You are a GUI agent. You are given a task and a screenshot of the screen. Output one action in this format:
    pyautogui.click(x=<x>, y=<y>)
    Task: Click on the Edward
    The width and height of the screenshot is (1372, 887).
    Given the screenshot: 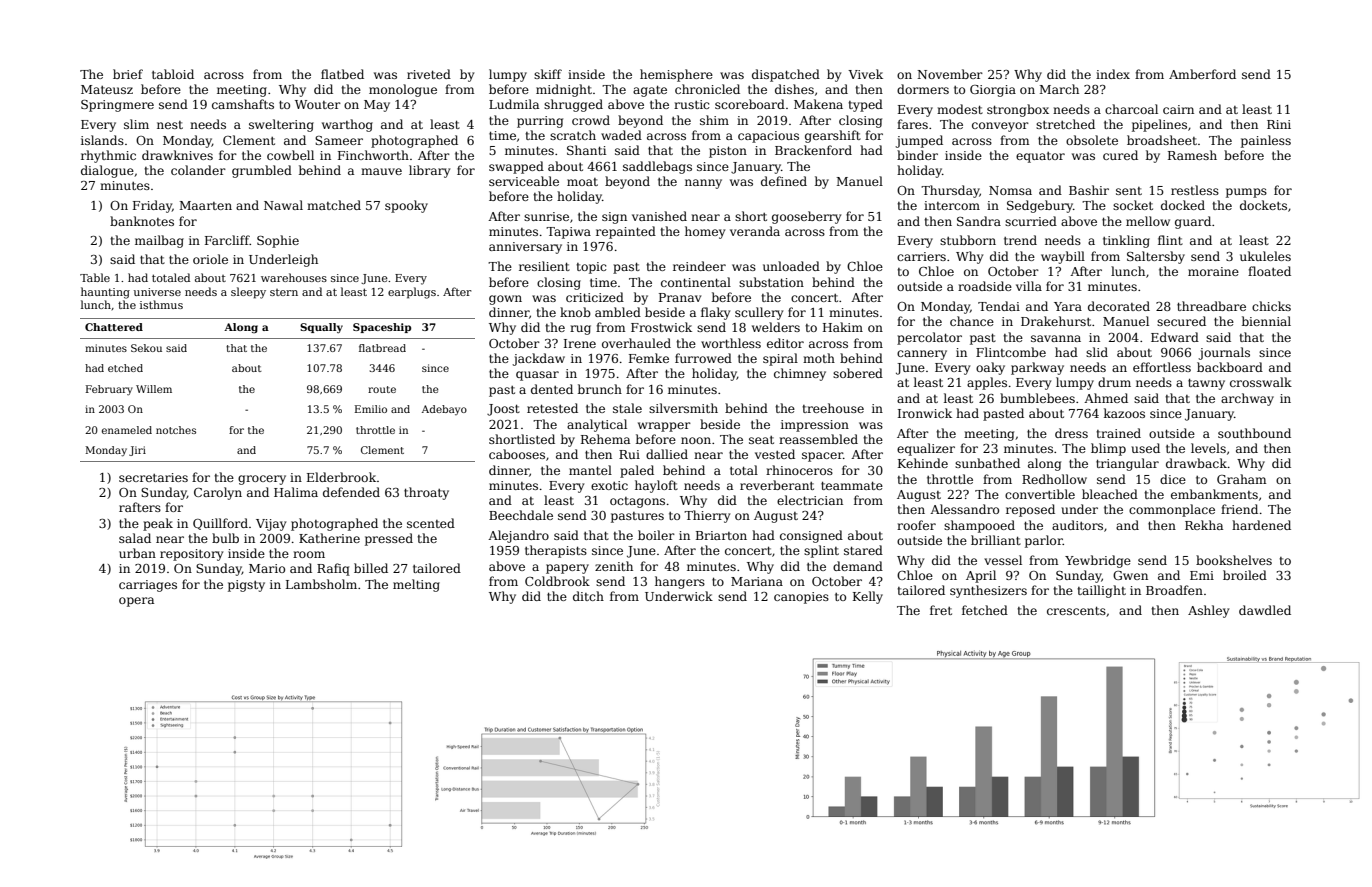 What is the action you would take?
    pyautogui.click(x=1175, y=337)
